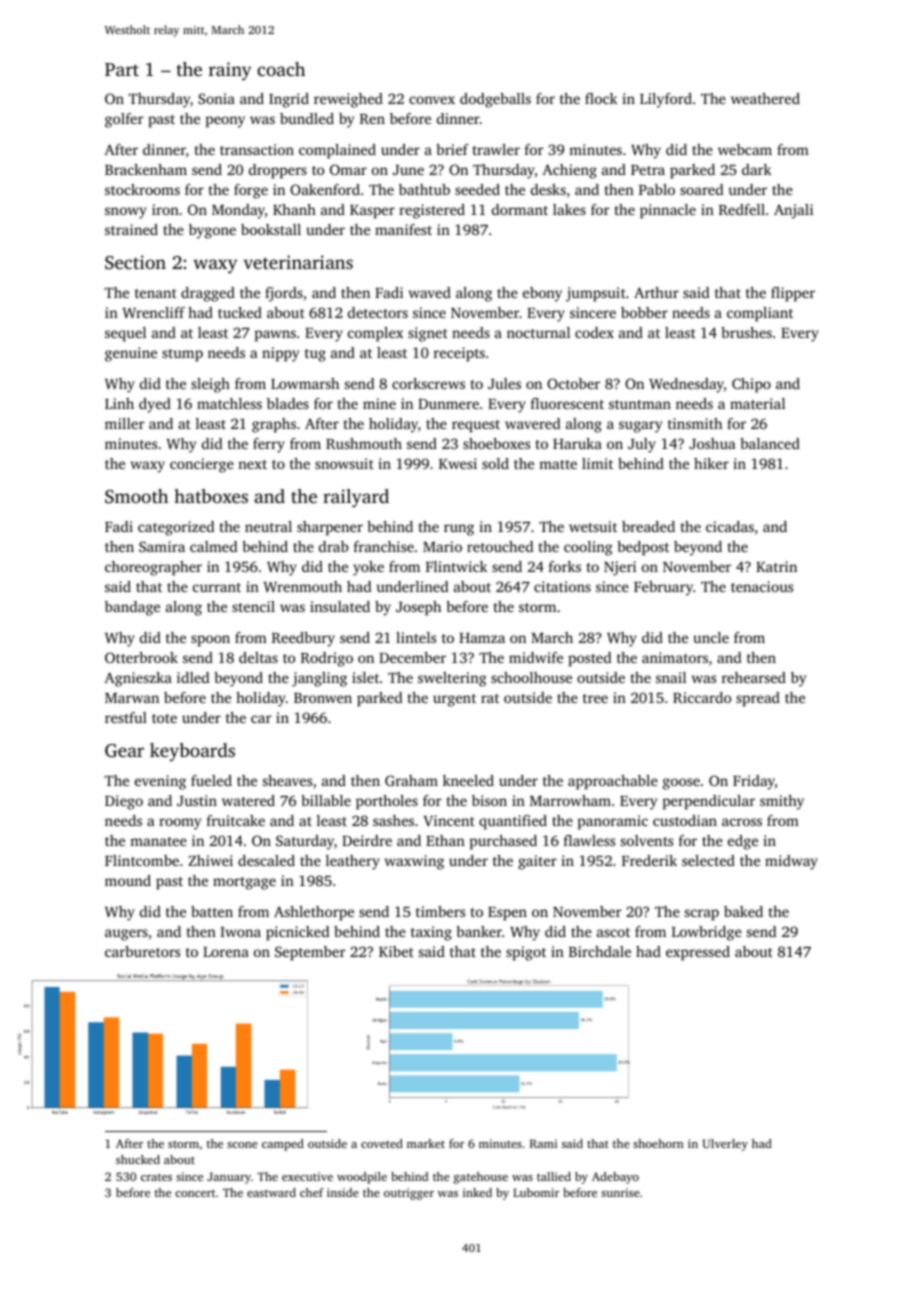  What do you see at coordinates (195, 1193) in the document?
I see `concert` at bounding box center [195, 1193].
